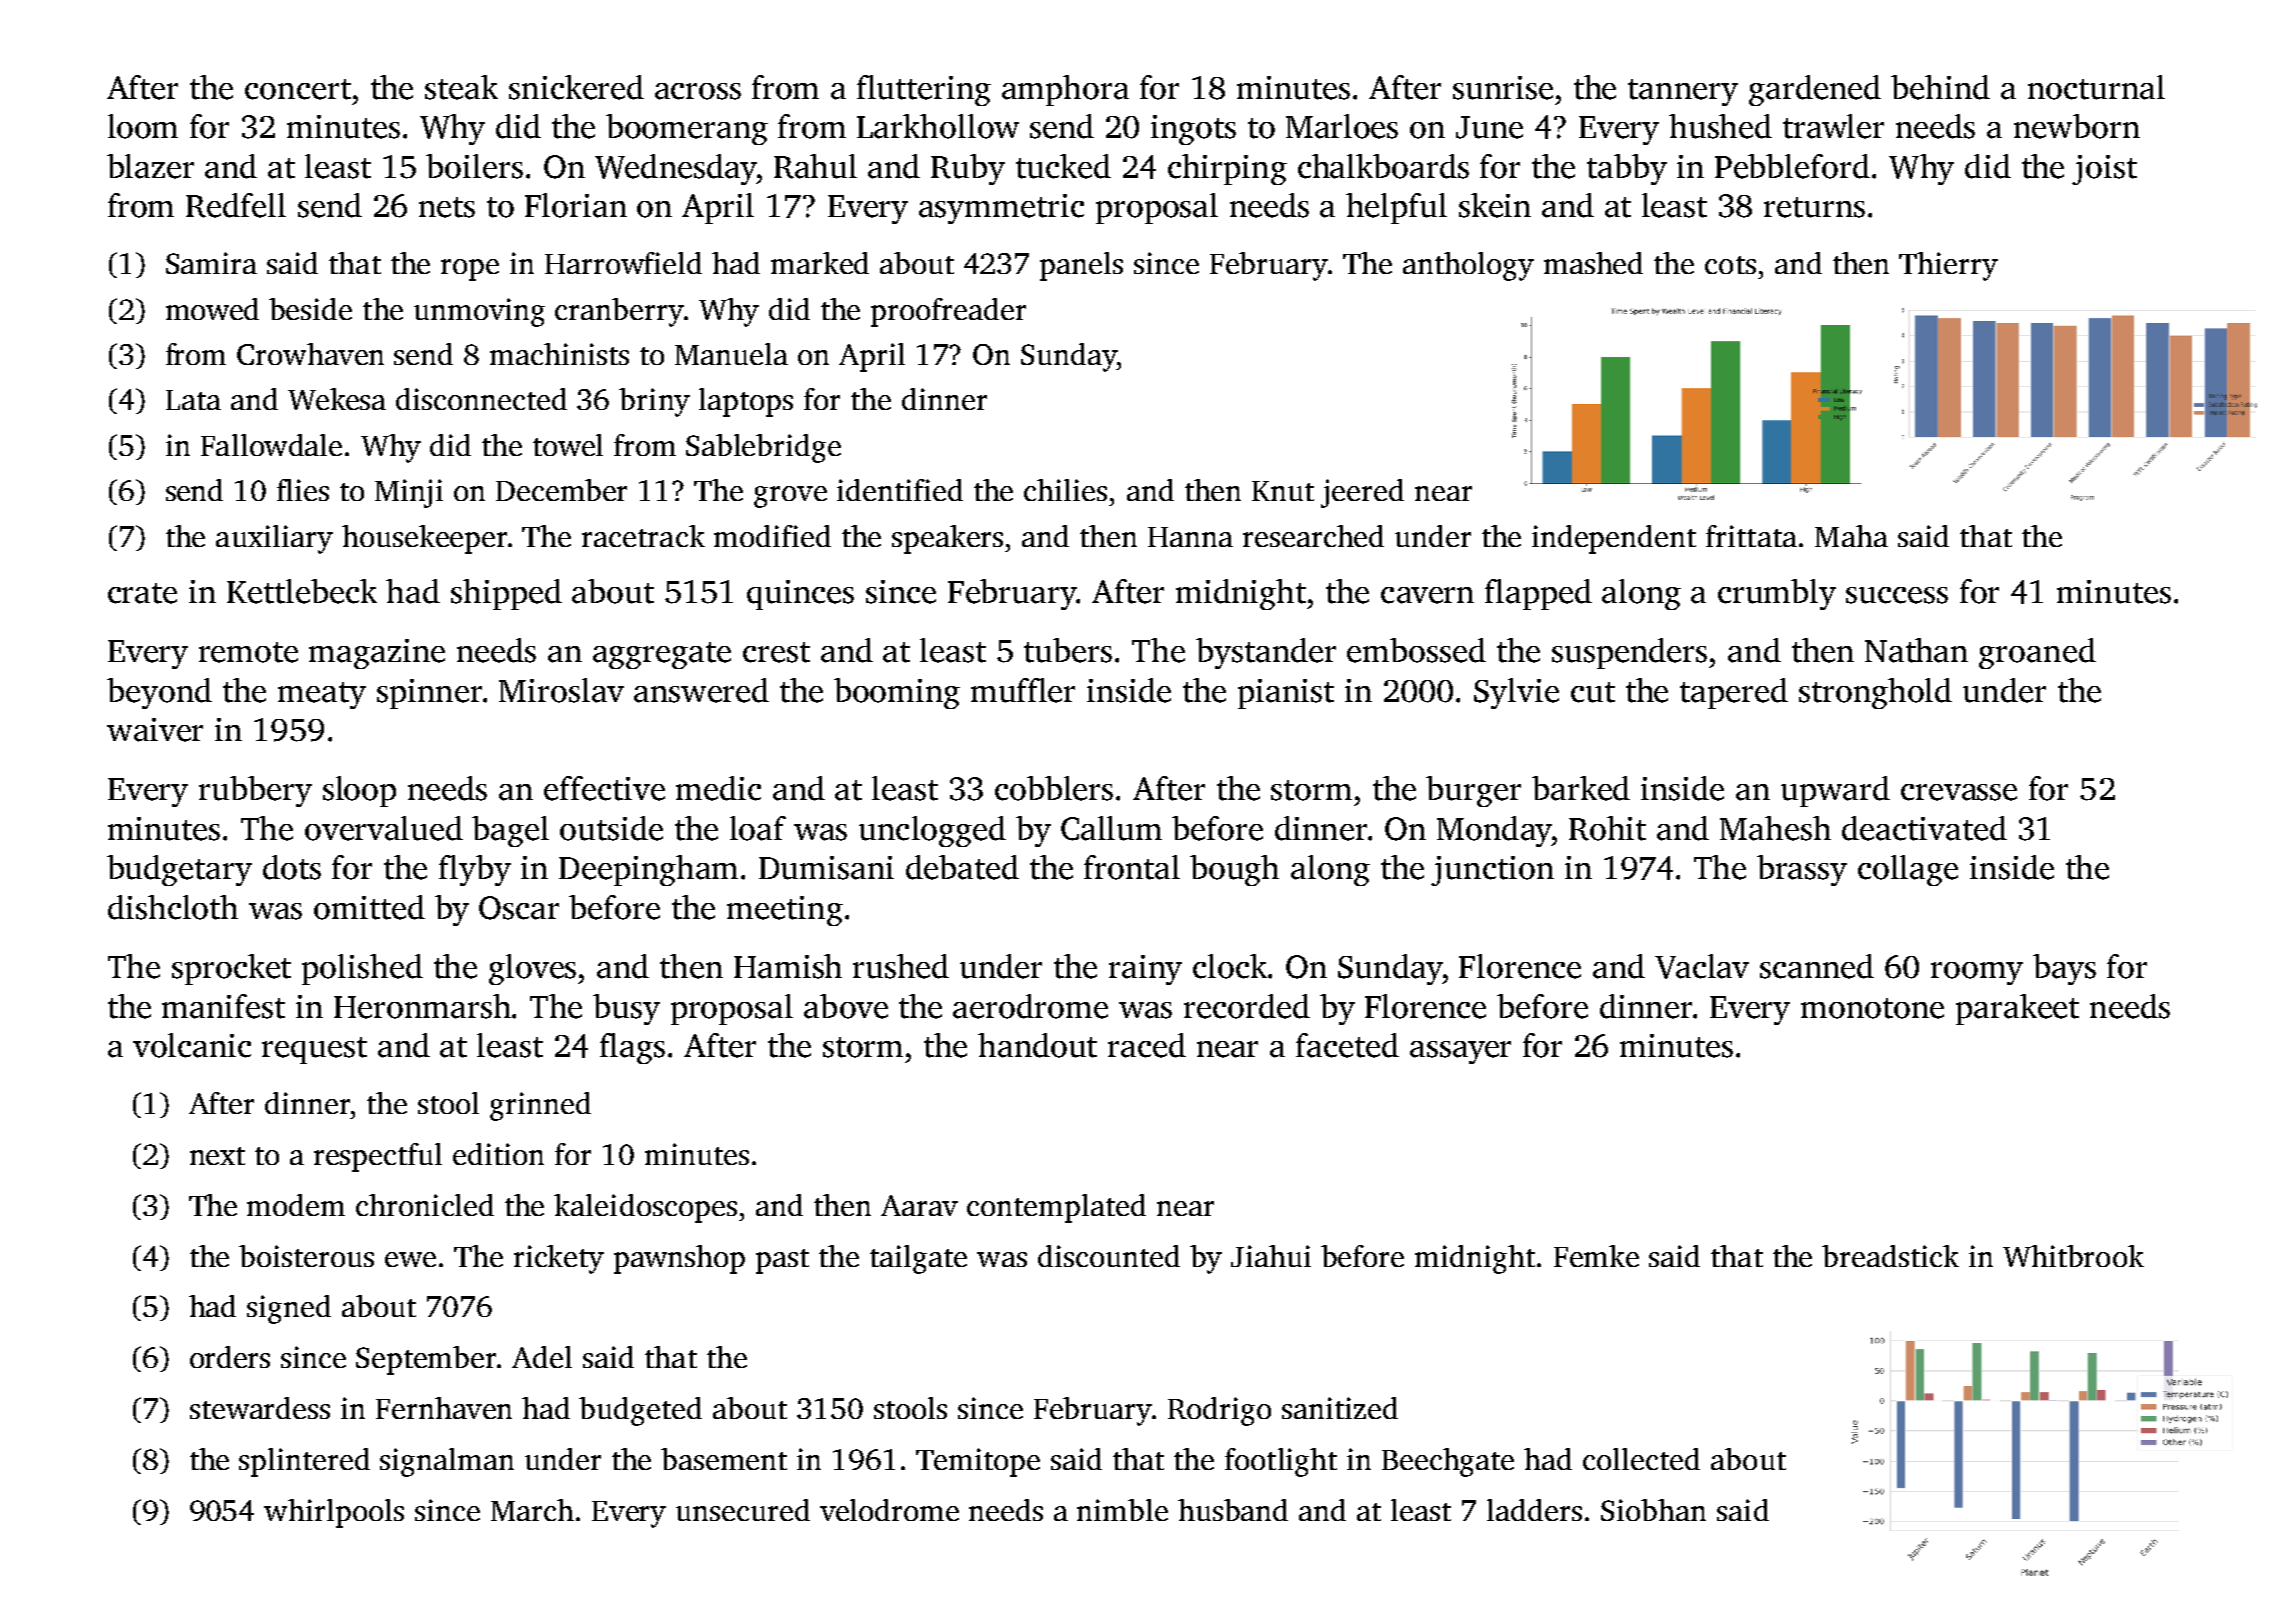  What do you see at coordinates (306, 1256) in the image?
I see `boisterous` at bounding box center [306, 1256].
